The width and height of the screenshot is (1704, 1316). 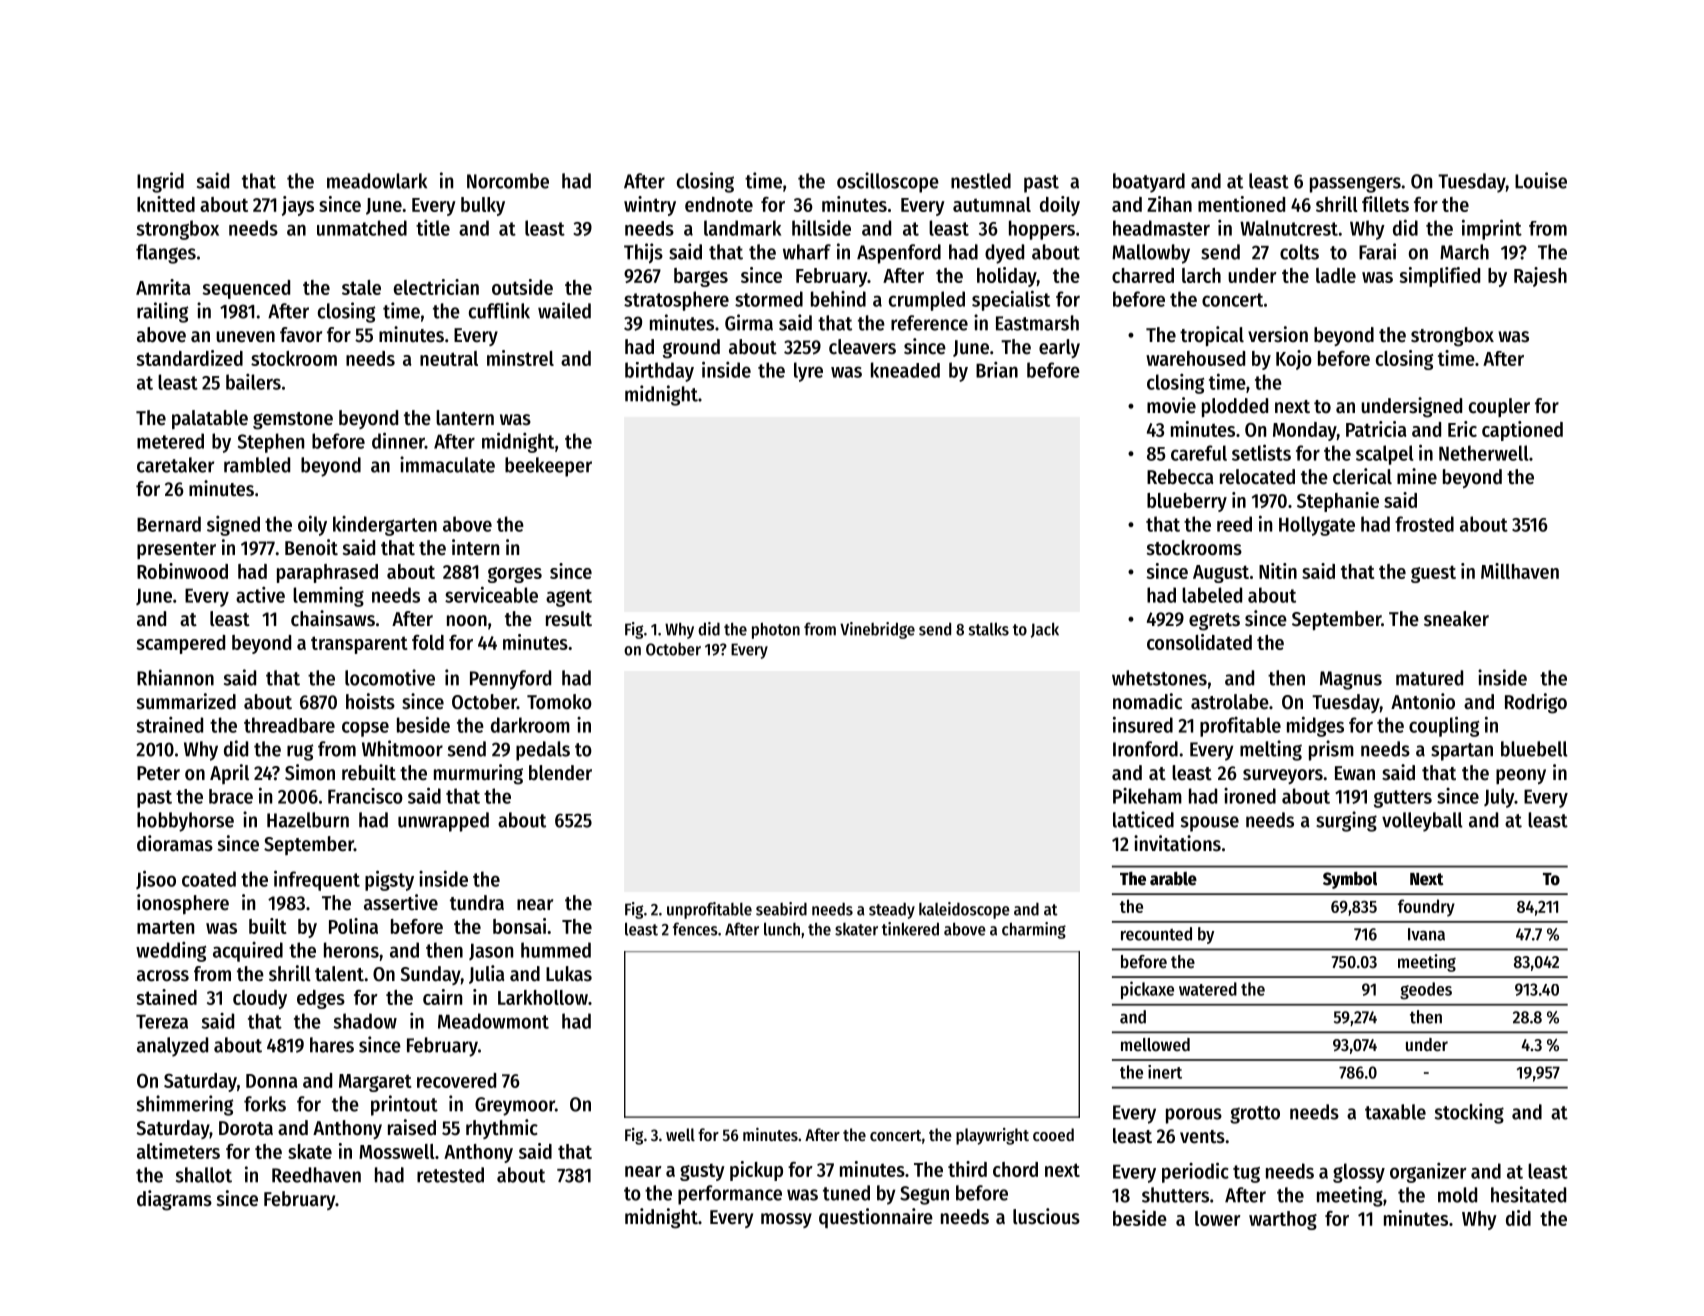 What do you see at coordinates (450, 1175) in the screenshot?
I see `retested` at bounding box center [450, 1175].
